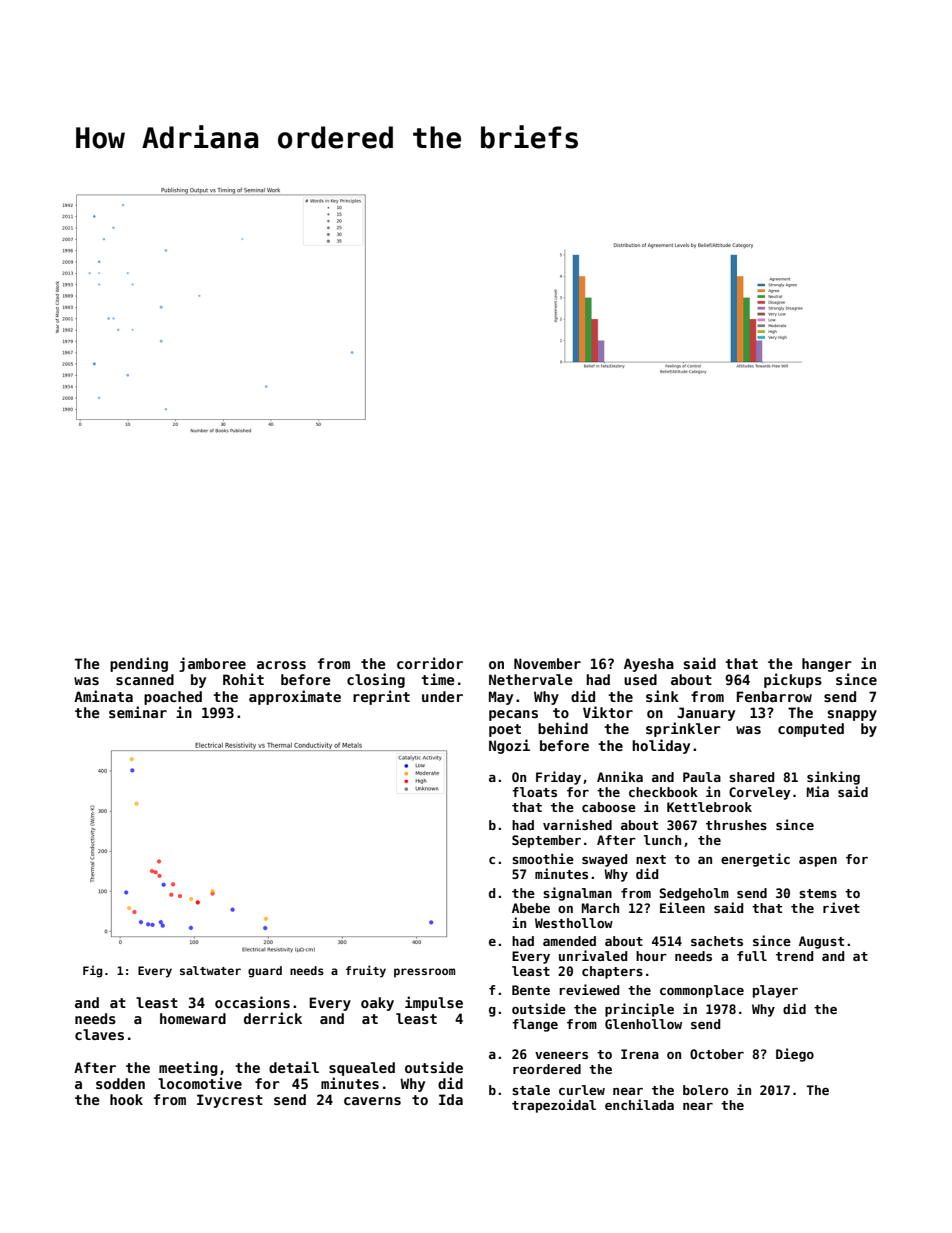 The height and width of the screenshot is (1233, 952). Describe the element at coordinates (210, 970) in the screenshot. I see `saltwater` at that location.
